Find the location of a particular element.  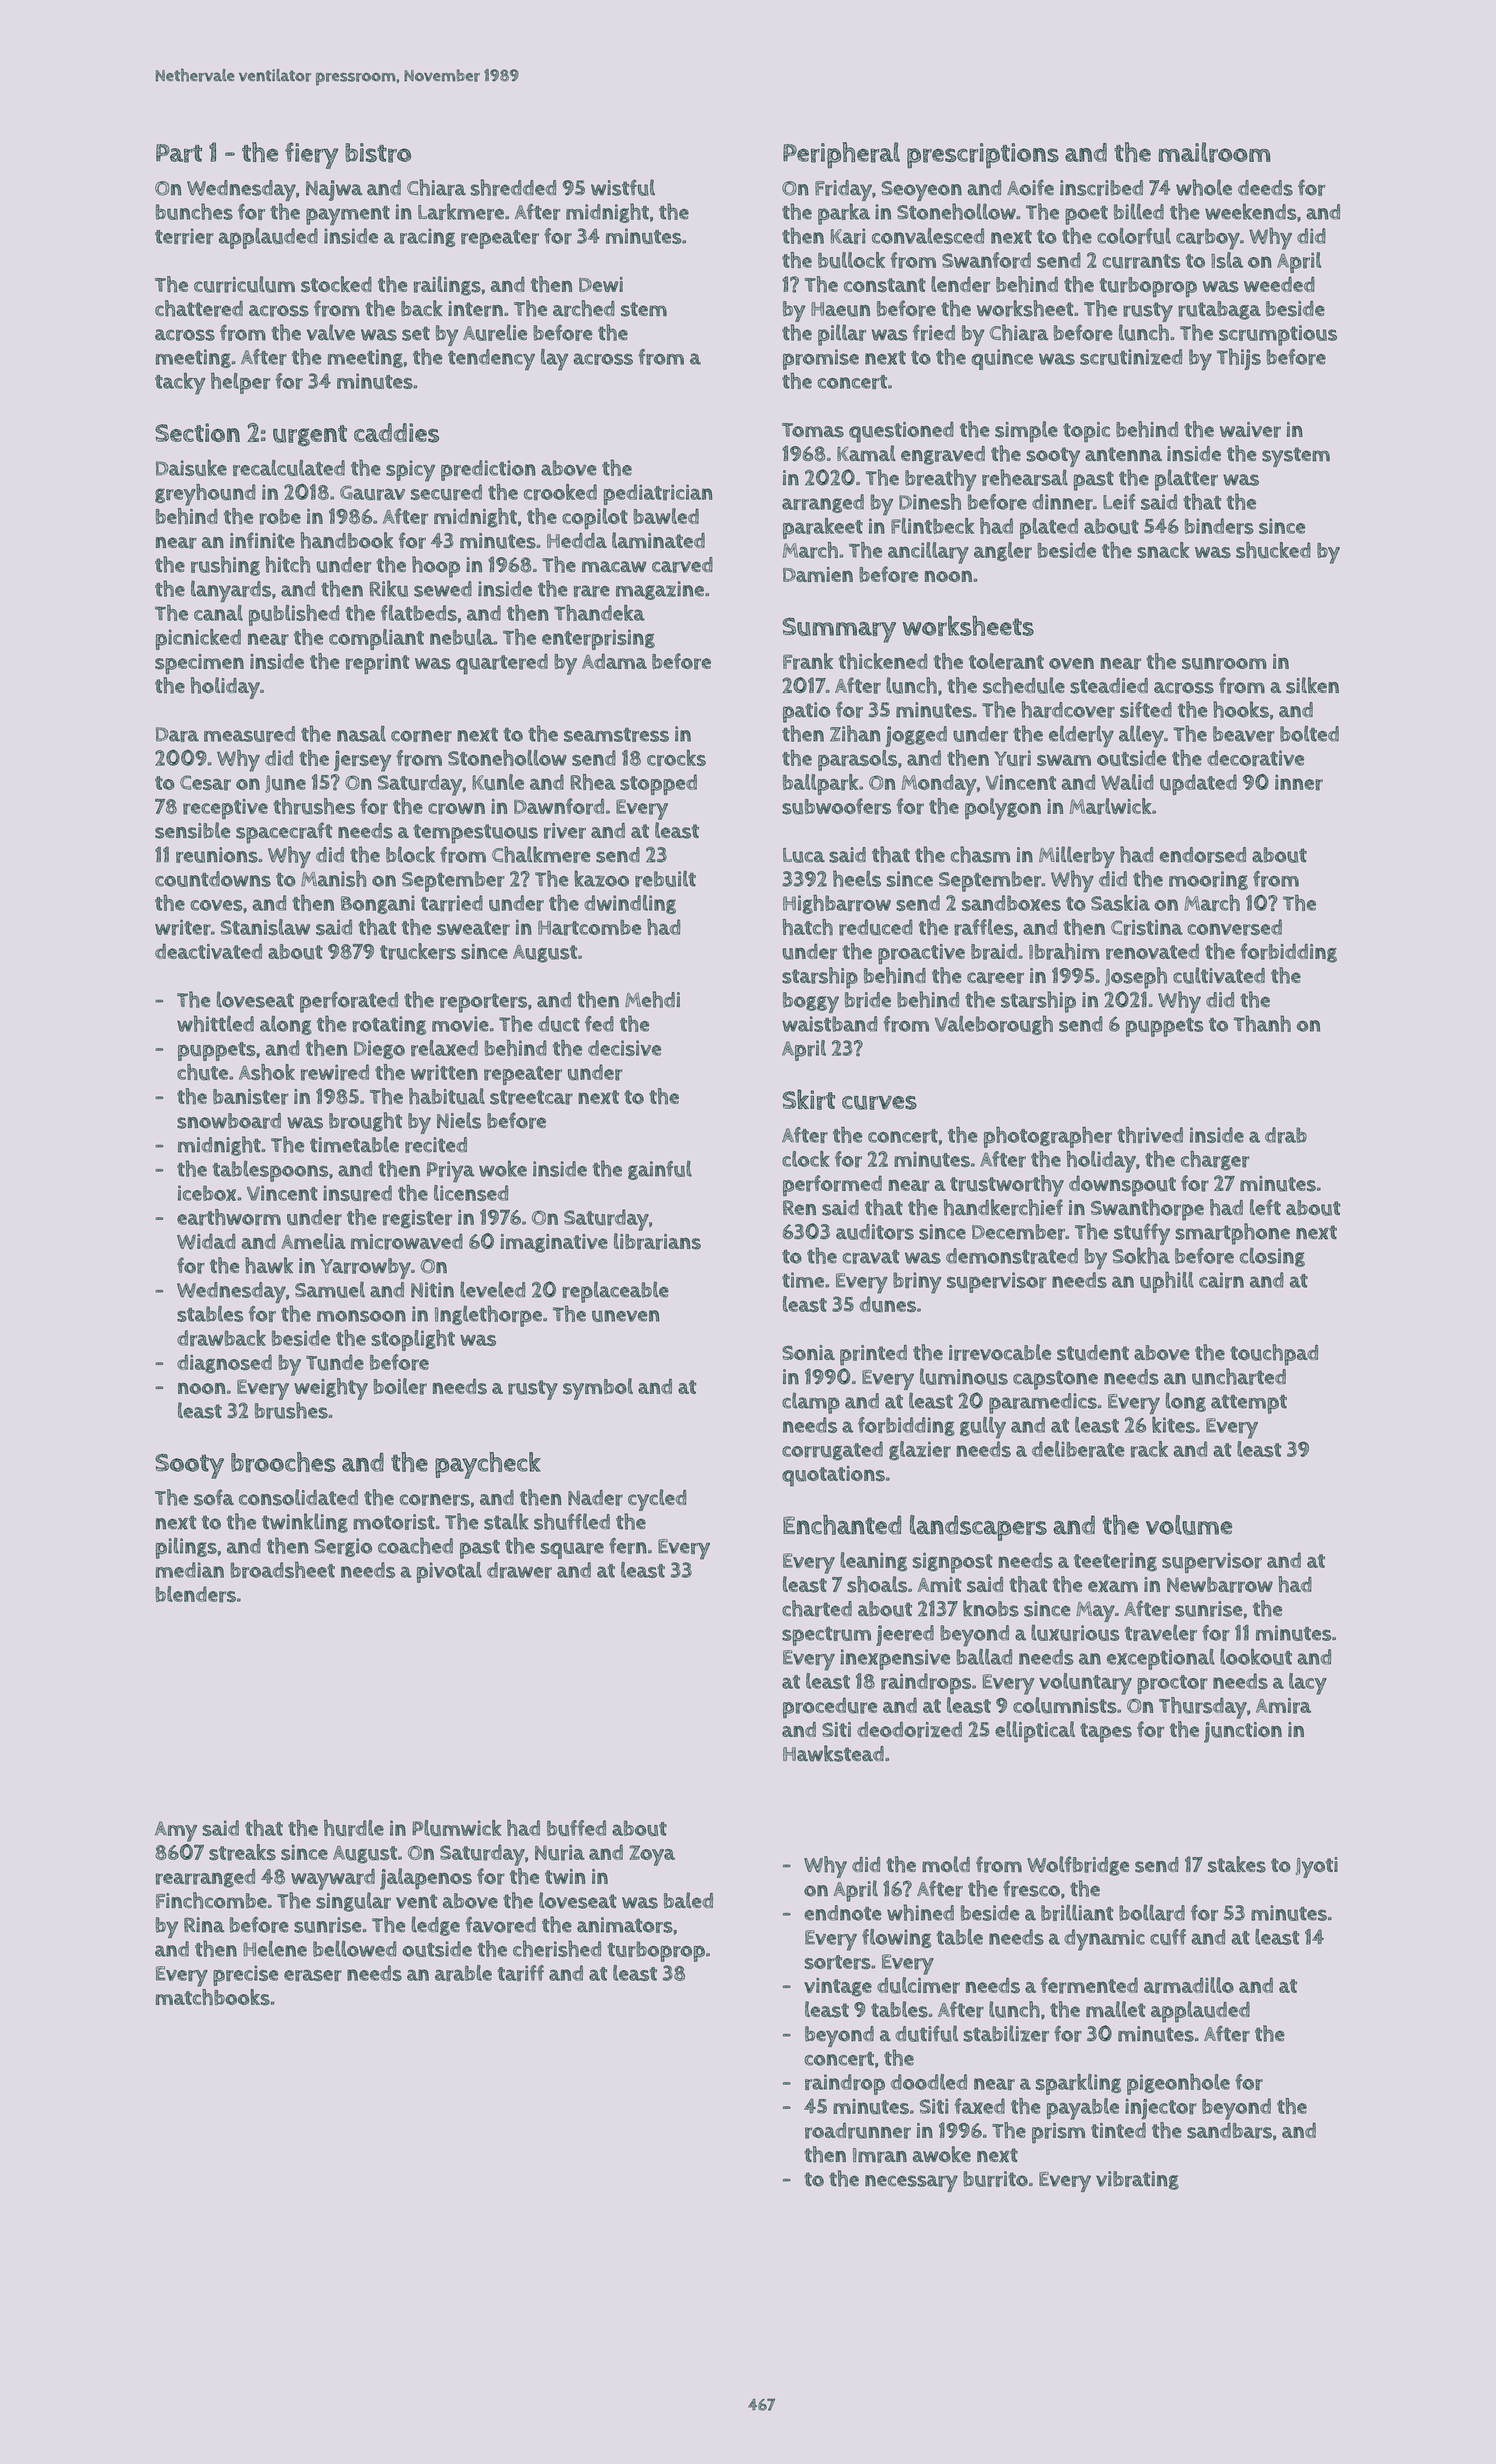

broadsheet is located at coordinates (282, 1570).
